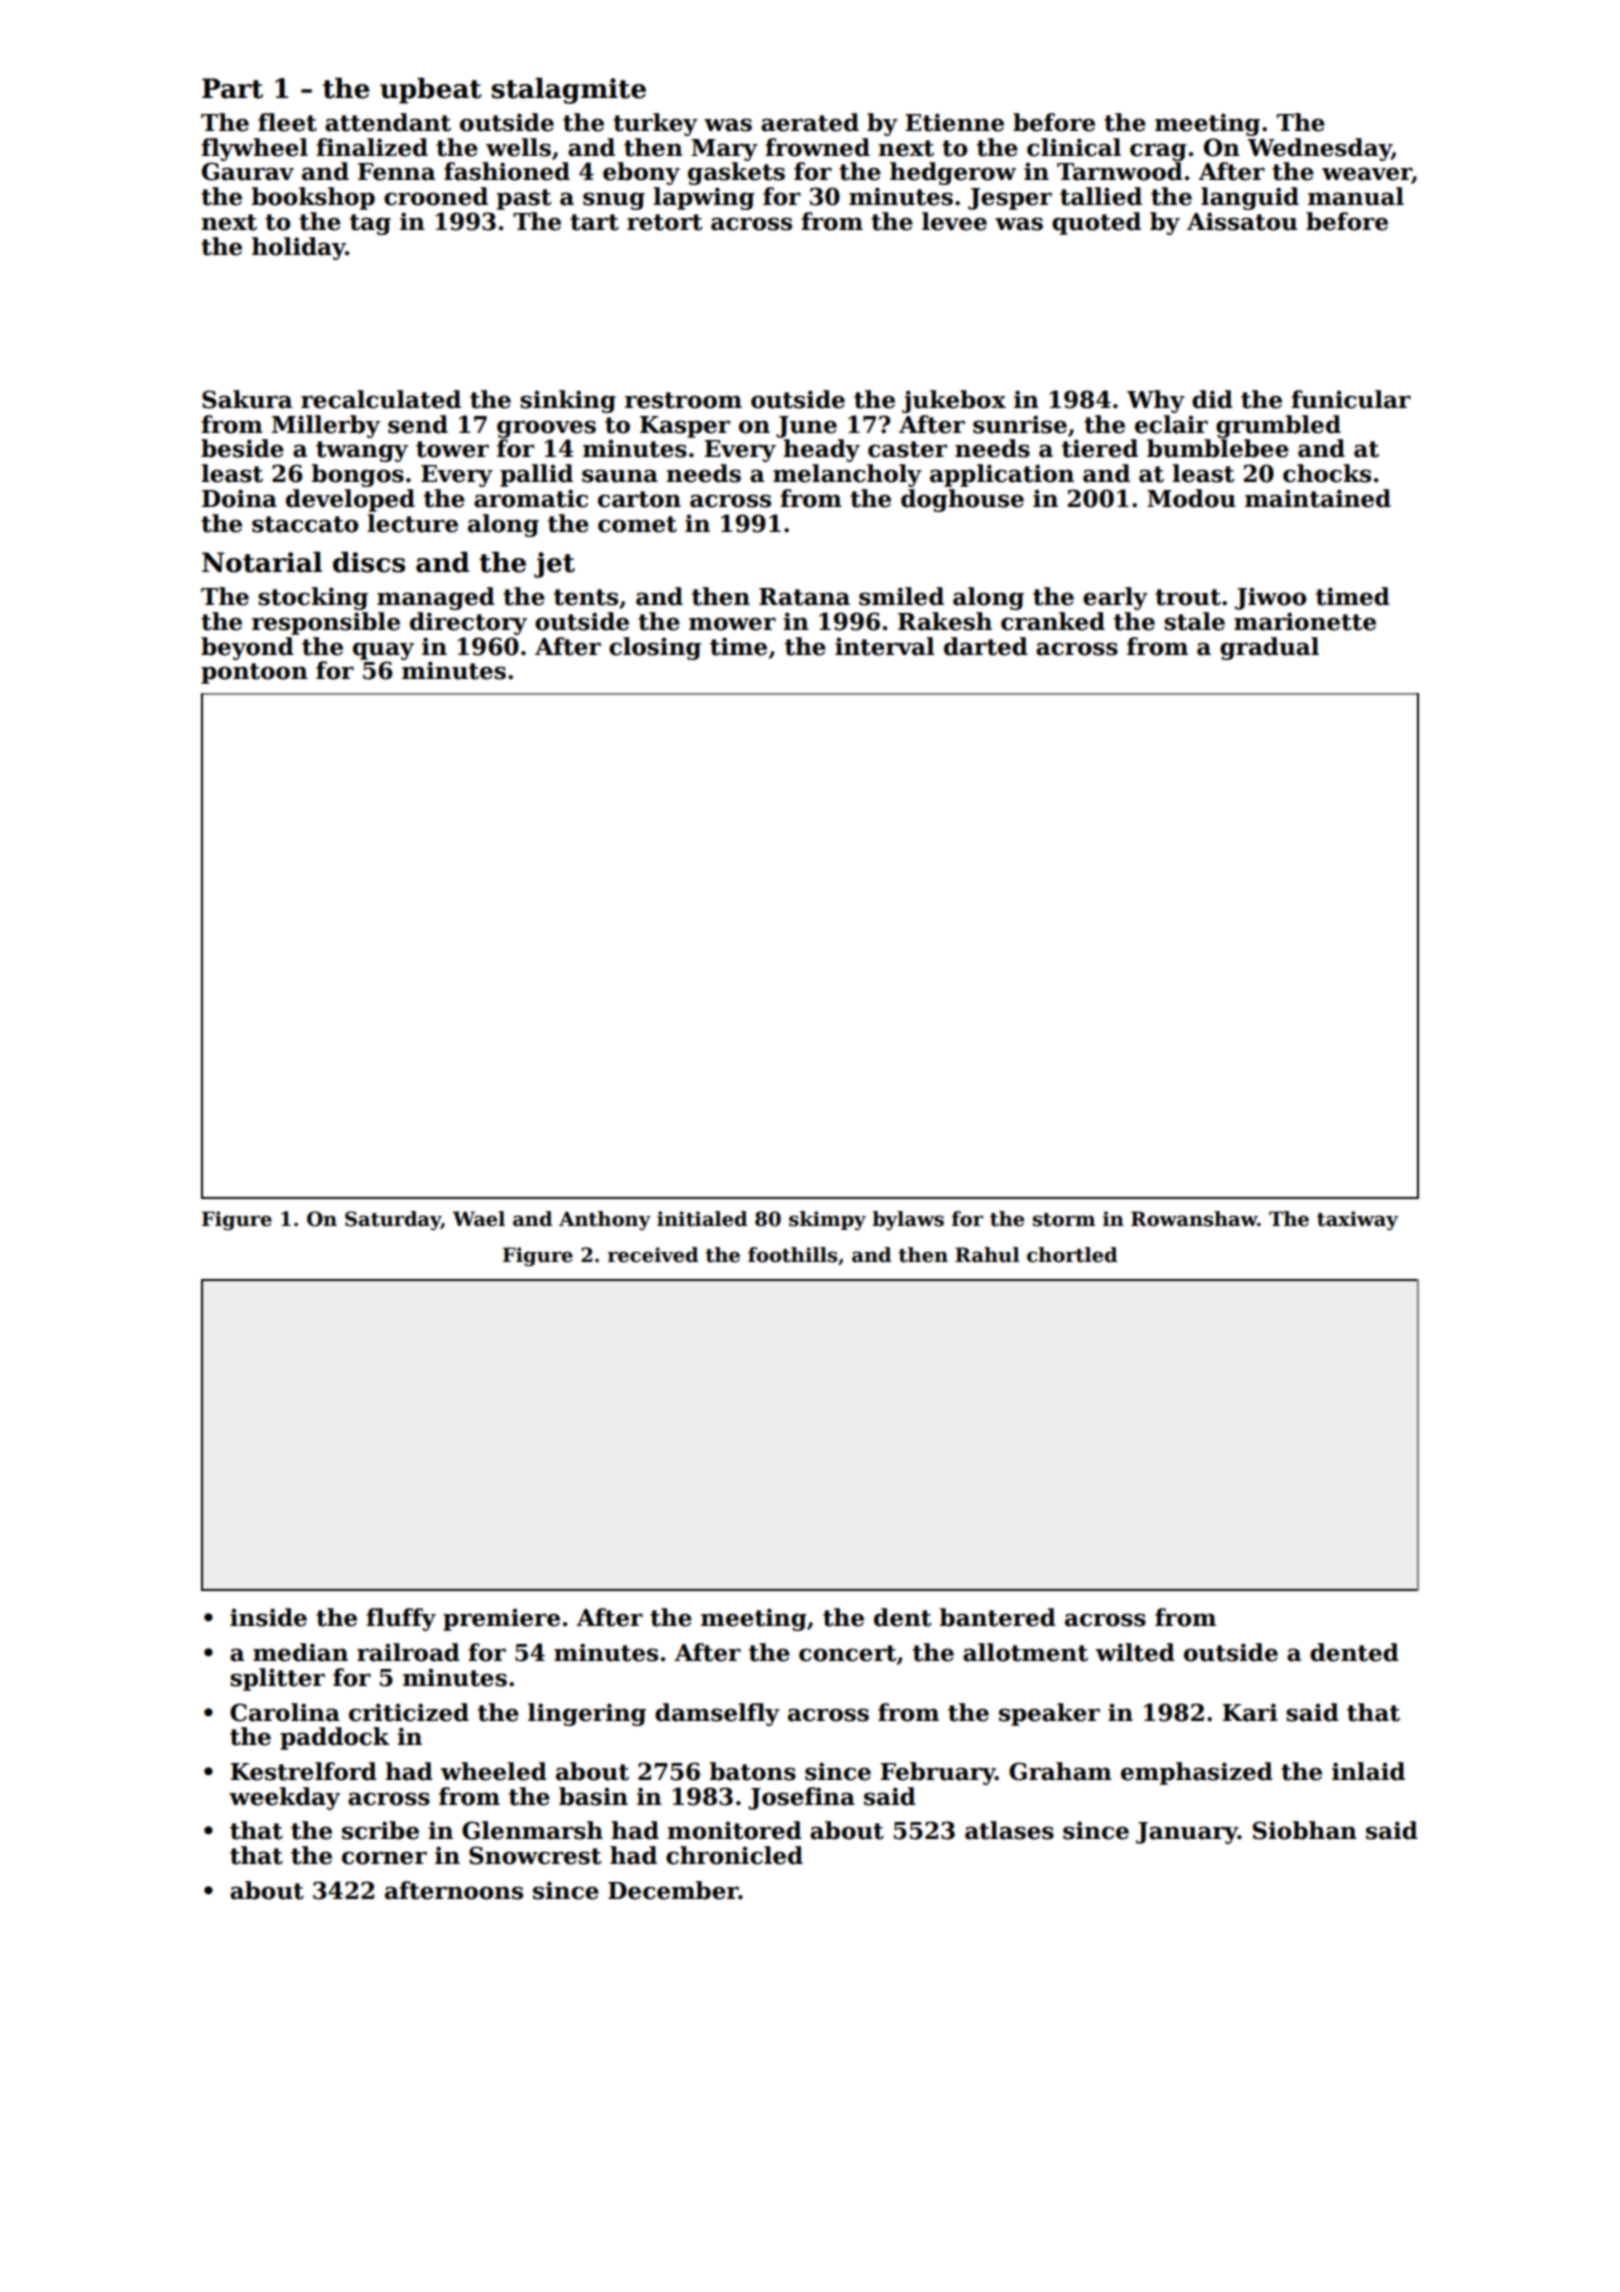  What do you see at coordinates (673, 1890) in the page?
I see `December` at bounding box center [673, 1890].
